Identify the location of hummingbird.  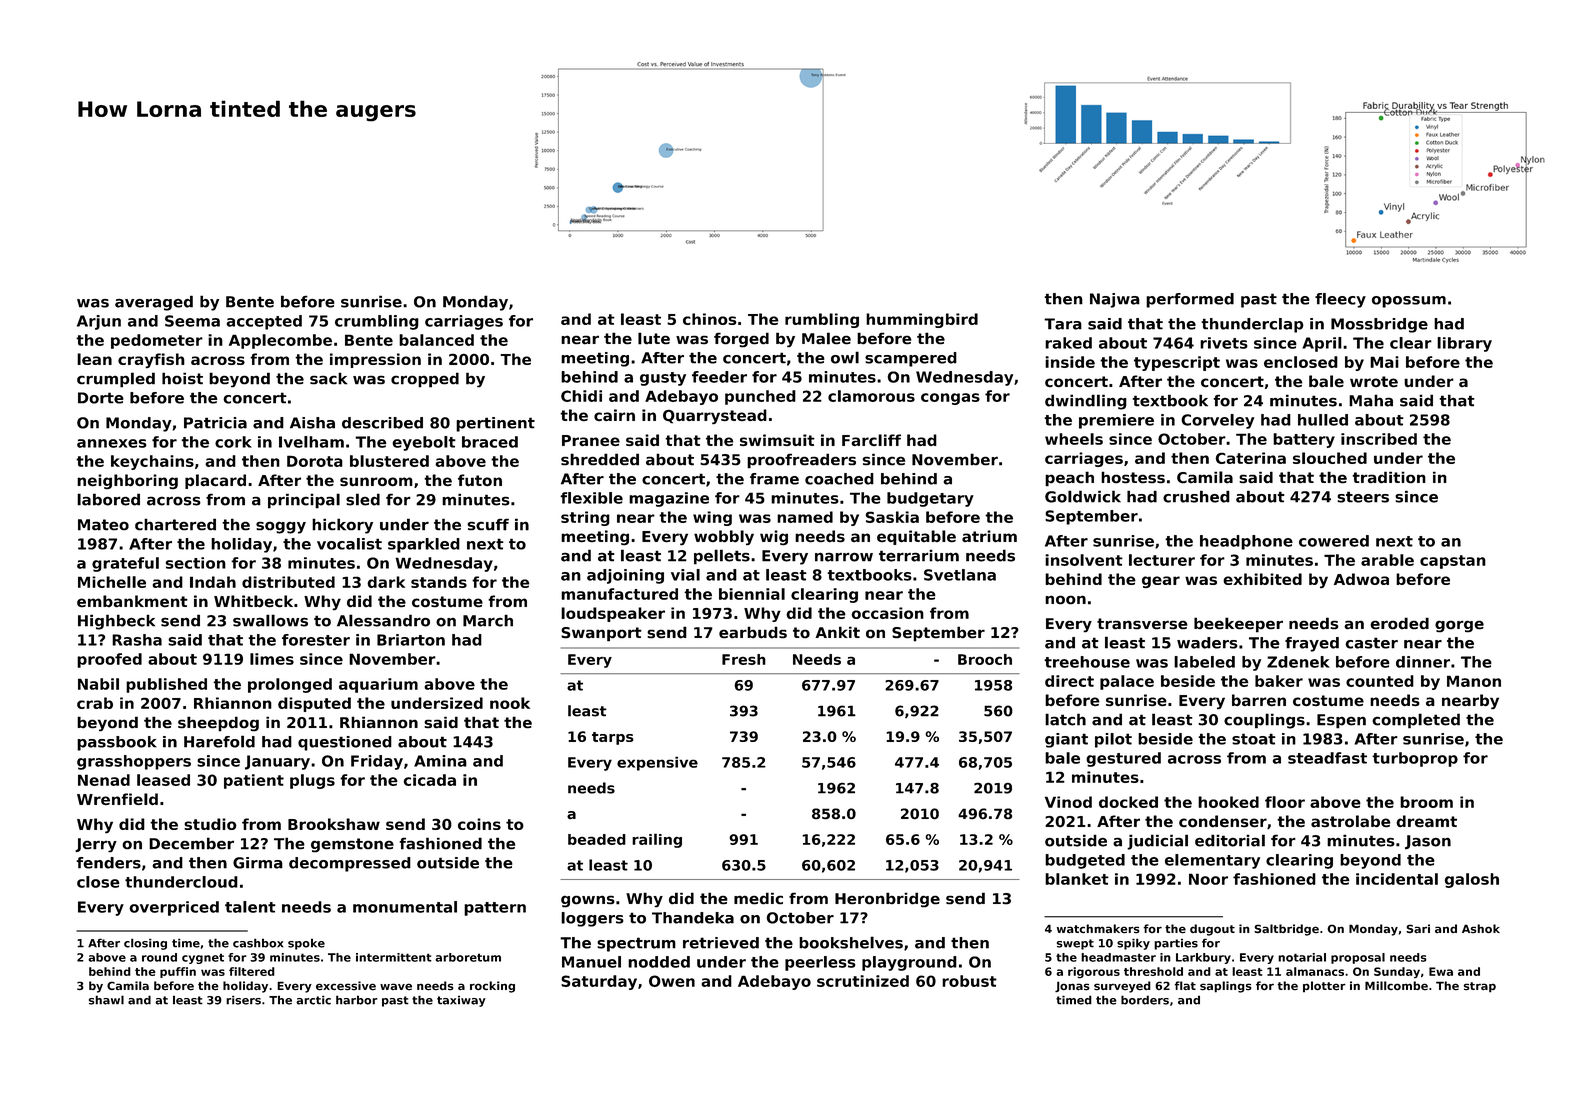
(922, 320).
